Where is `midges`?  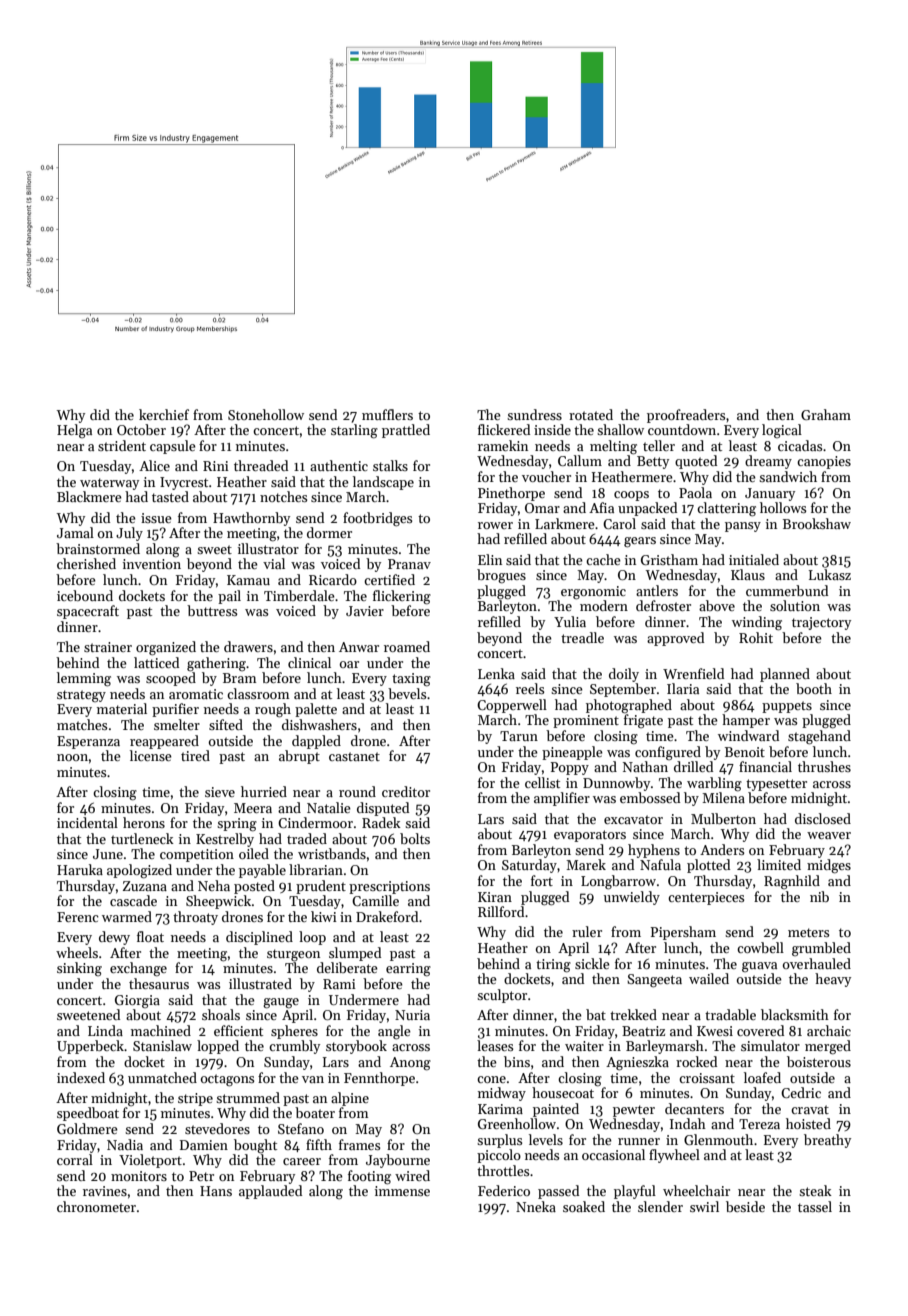 midges is located at coordinates (829, 866).
